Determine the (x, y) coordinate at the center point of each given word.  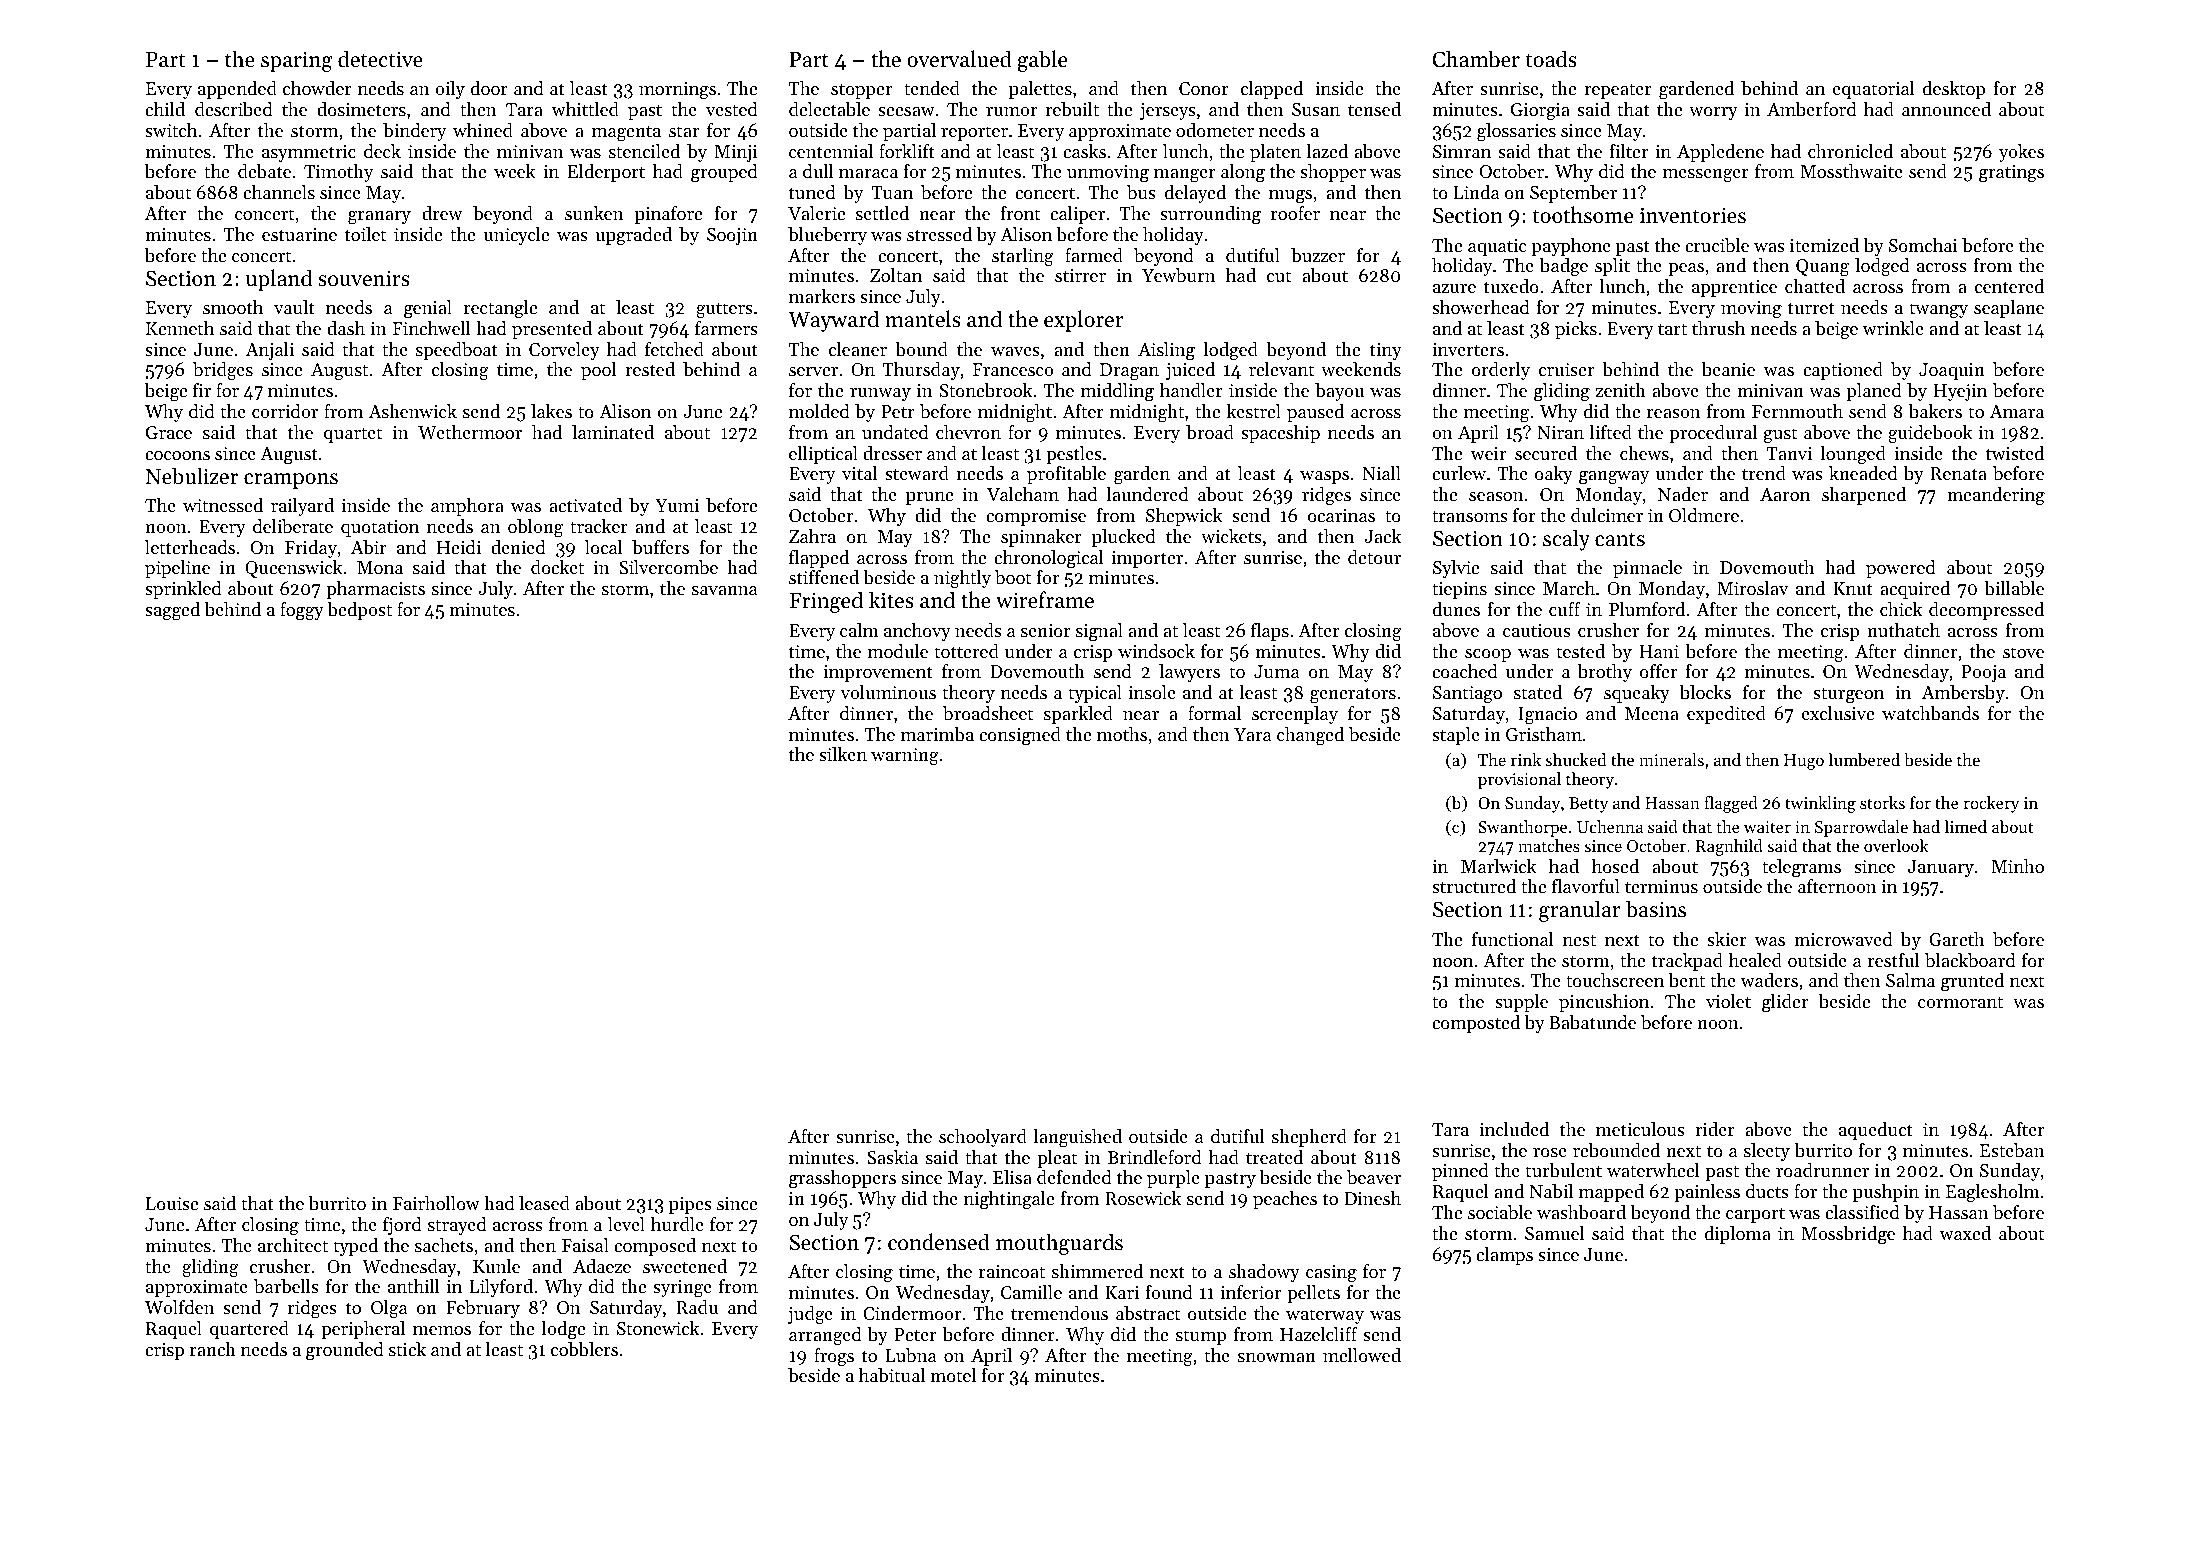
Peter (915, 1334)
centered (2009, 286)
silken (843, 754)
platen (1275, 153)
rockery (1991, 804)
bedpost (359, 611)
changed (1310, 736)
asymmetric (309, 153)
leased (544, 1203)
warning (905, 757)
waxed (1965, 1233)
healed (1755, 960)
